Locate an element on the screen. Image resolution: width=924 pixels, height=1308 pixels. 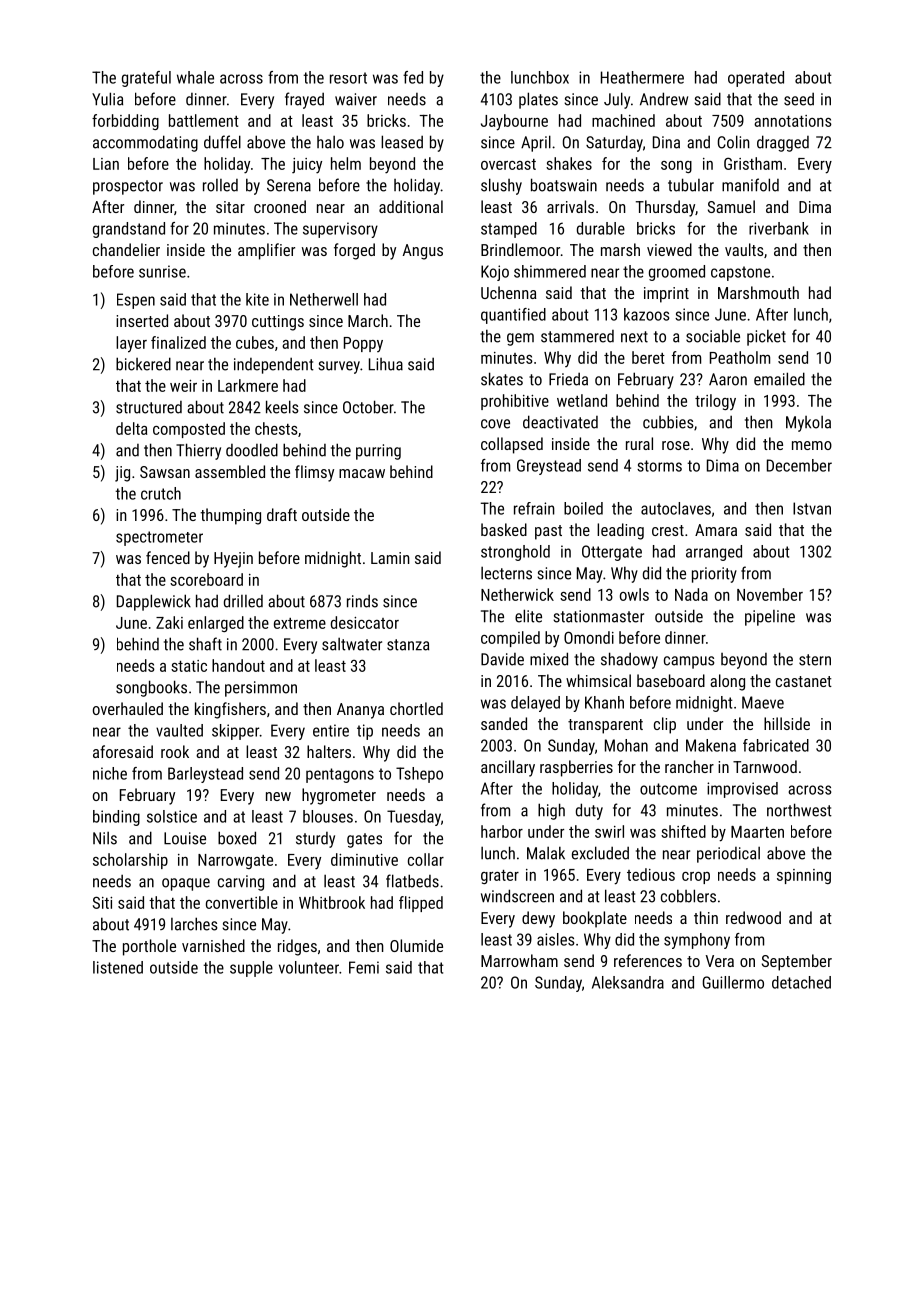
tubular is located at coordinates (691, 185).
